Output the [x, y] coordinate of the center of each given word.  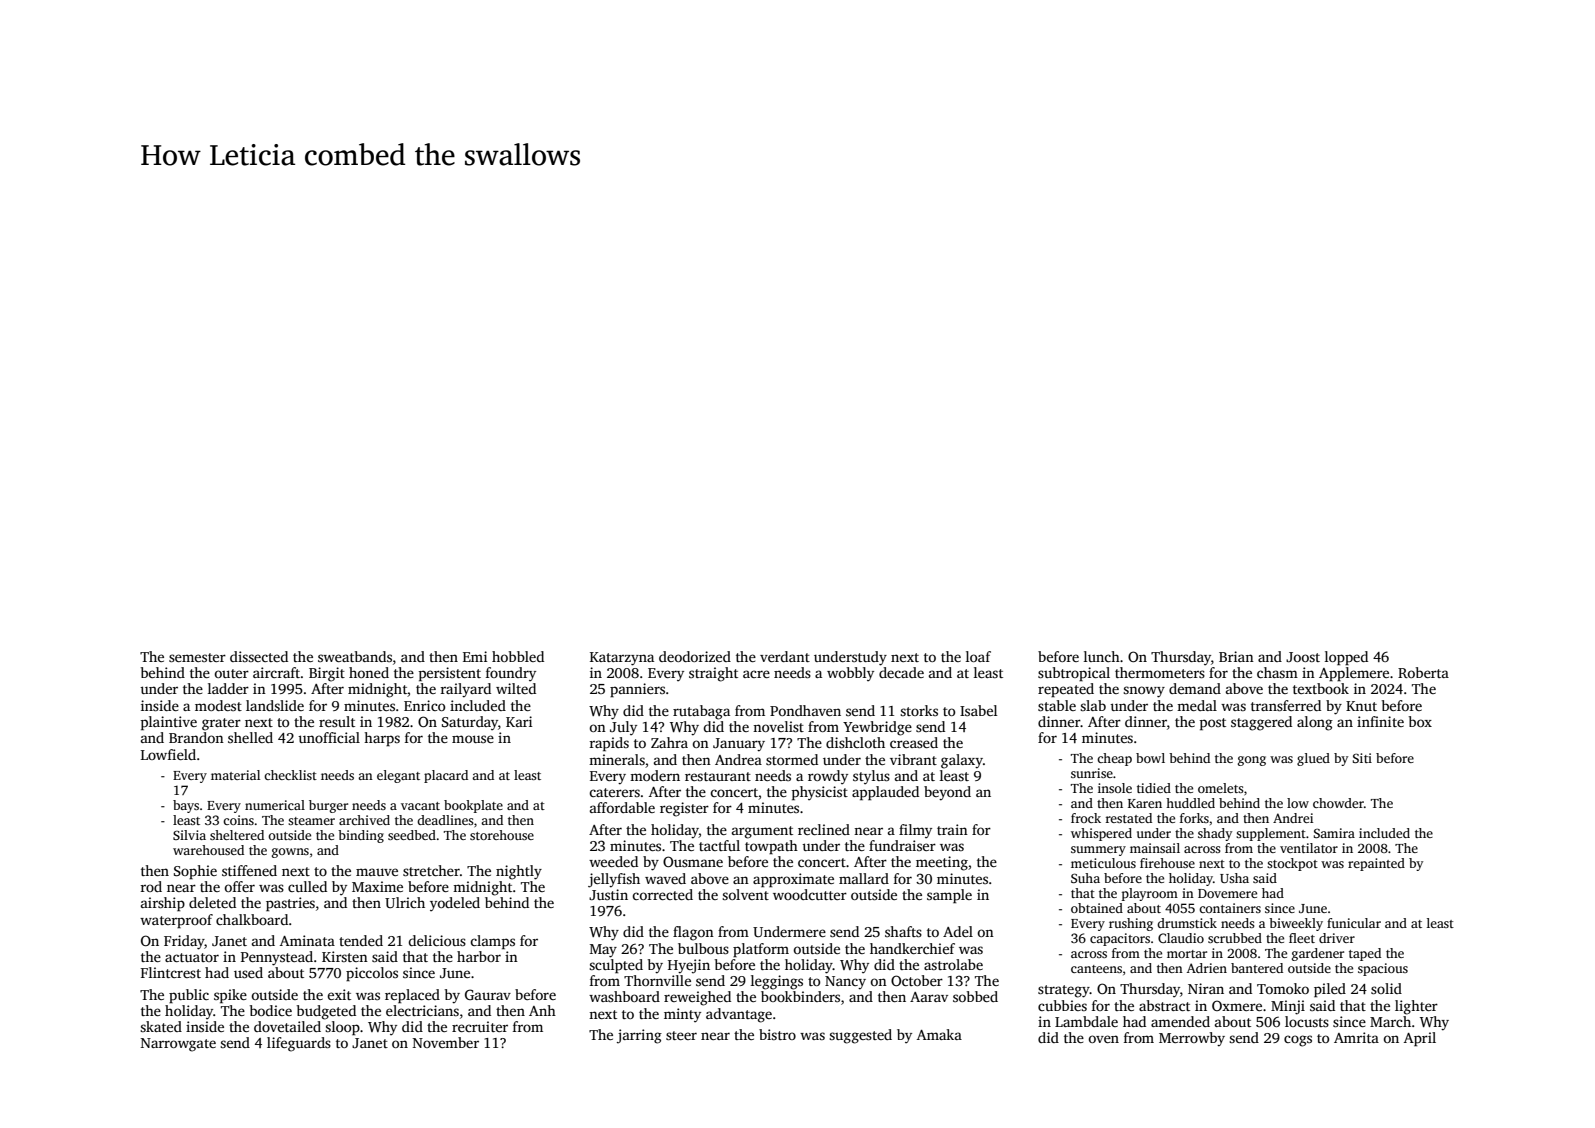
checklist [290, 775]
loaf [978, 656]
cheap [1114, 759]
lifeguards [299, 1044]
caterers [614, 792]
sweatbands [355, 656]
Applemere [1354, 674]
